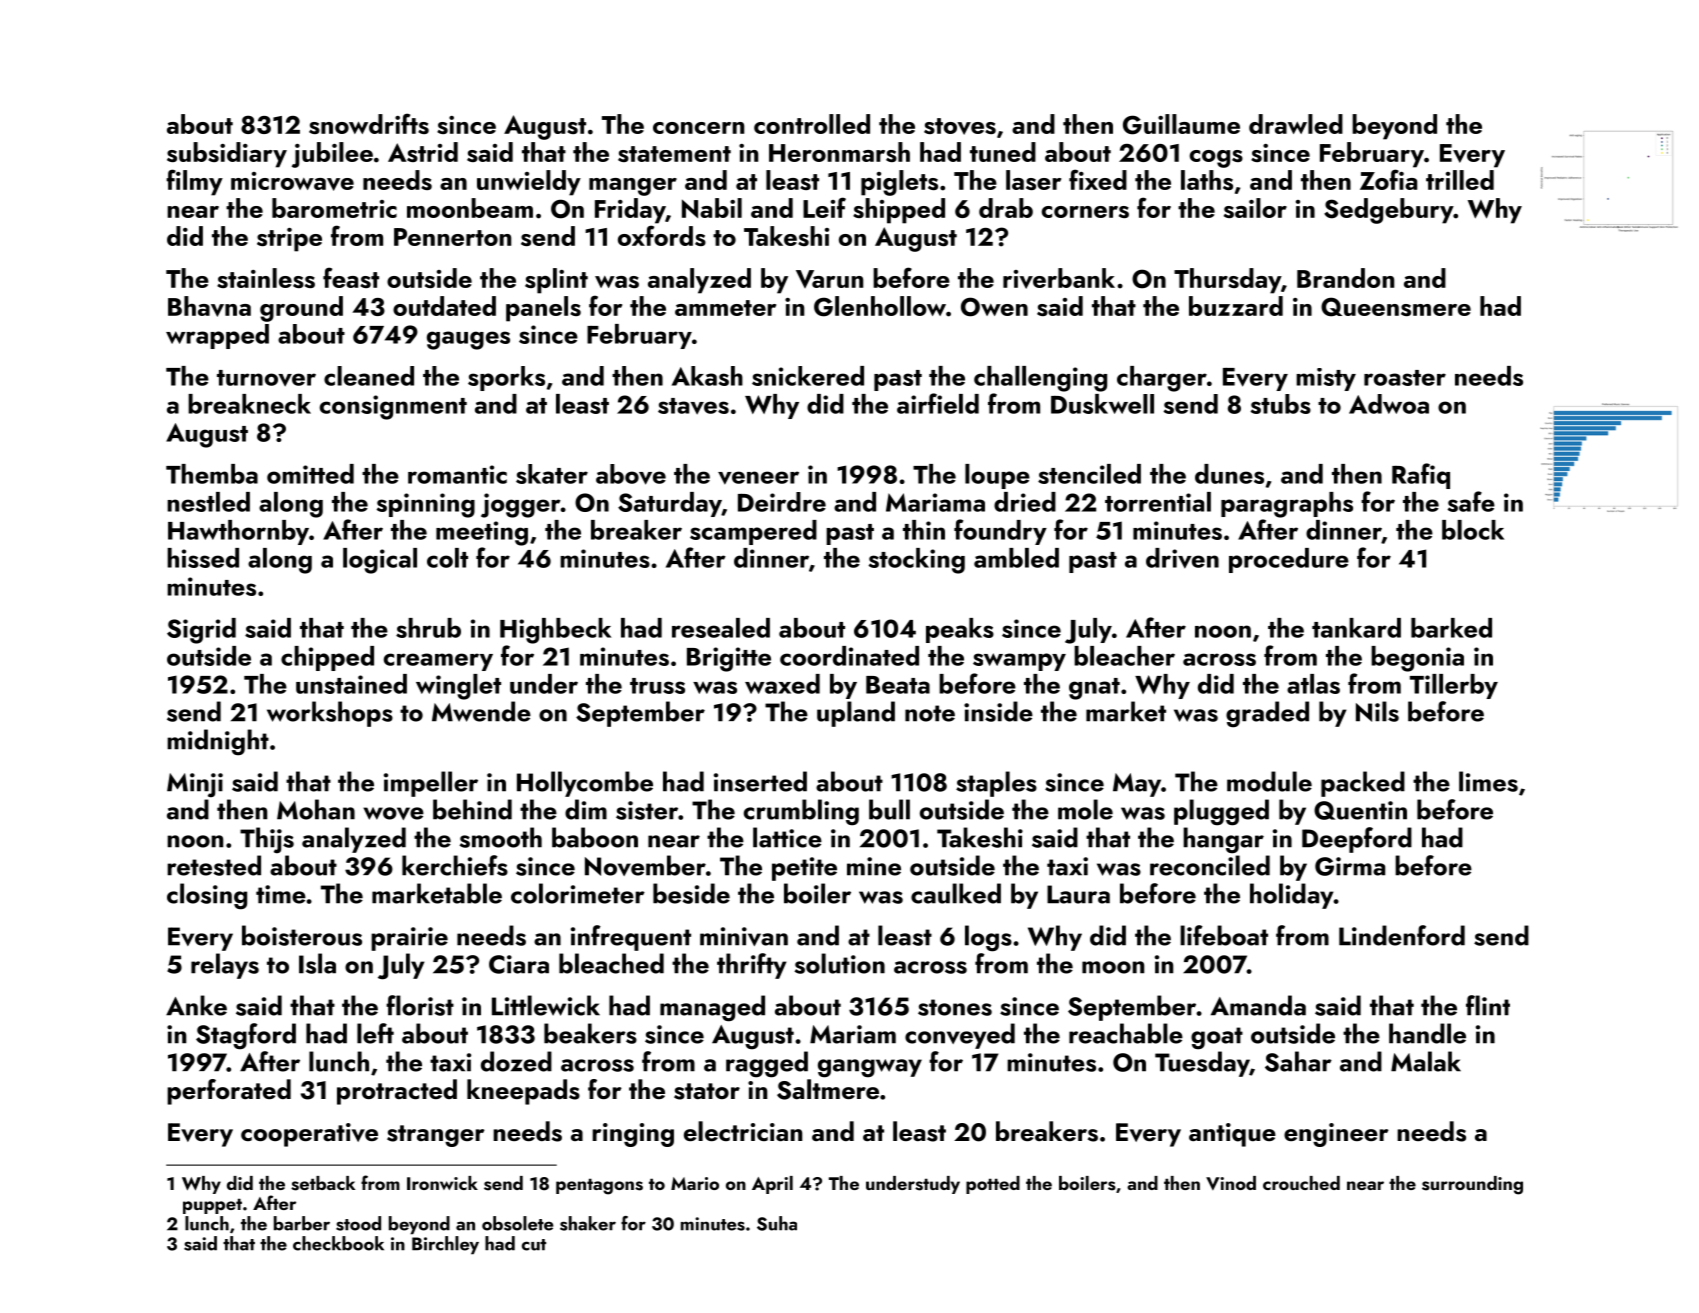 The image size is (1699, 1313). I want to click on Tillerby, so click(1454, 686).
